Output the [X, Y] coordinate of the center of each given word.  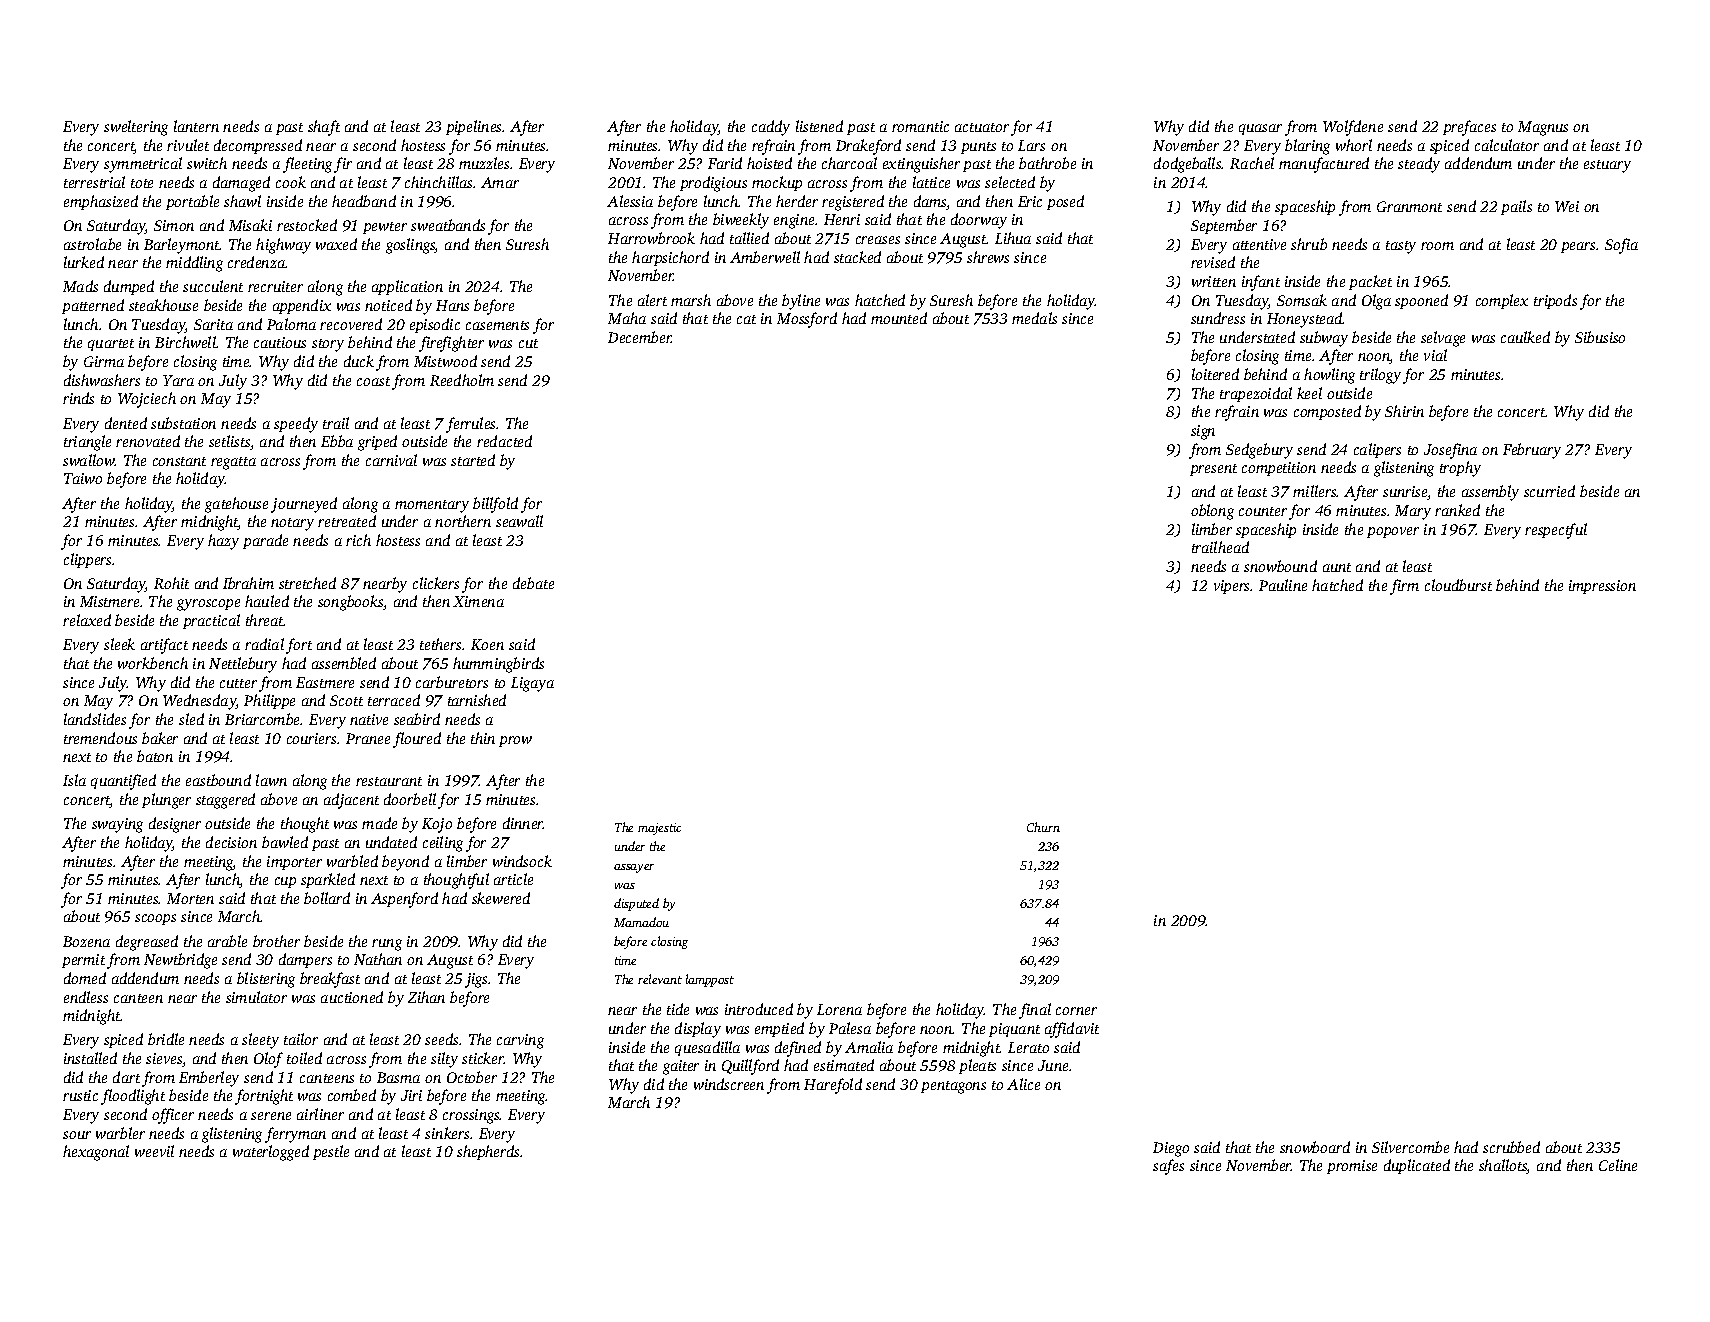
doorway [979, 221]
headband [364, 201]
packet [1370, 282]
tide [678, 1009]
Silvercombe [1410, 1147]
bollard [327, 898]
